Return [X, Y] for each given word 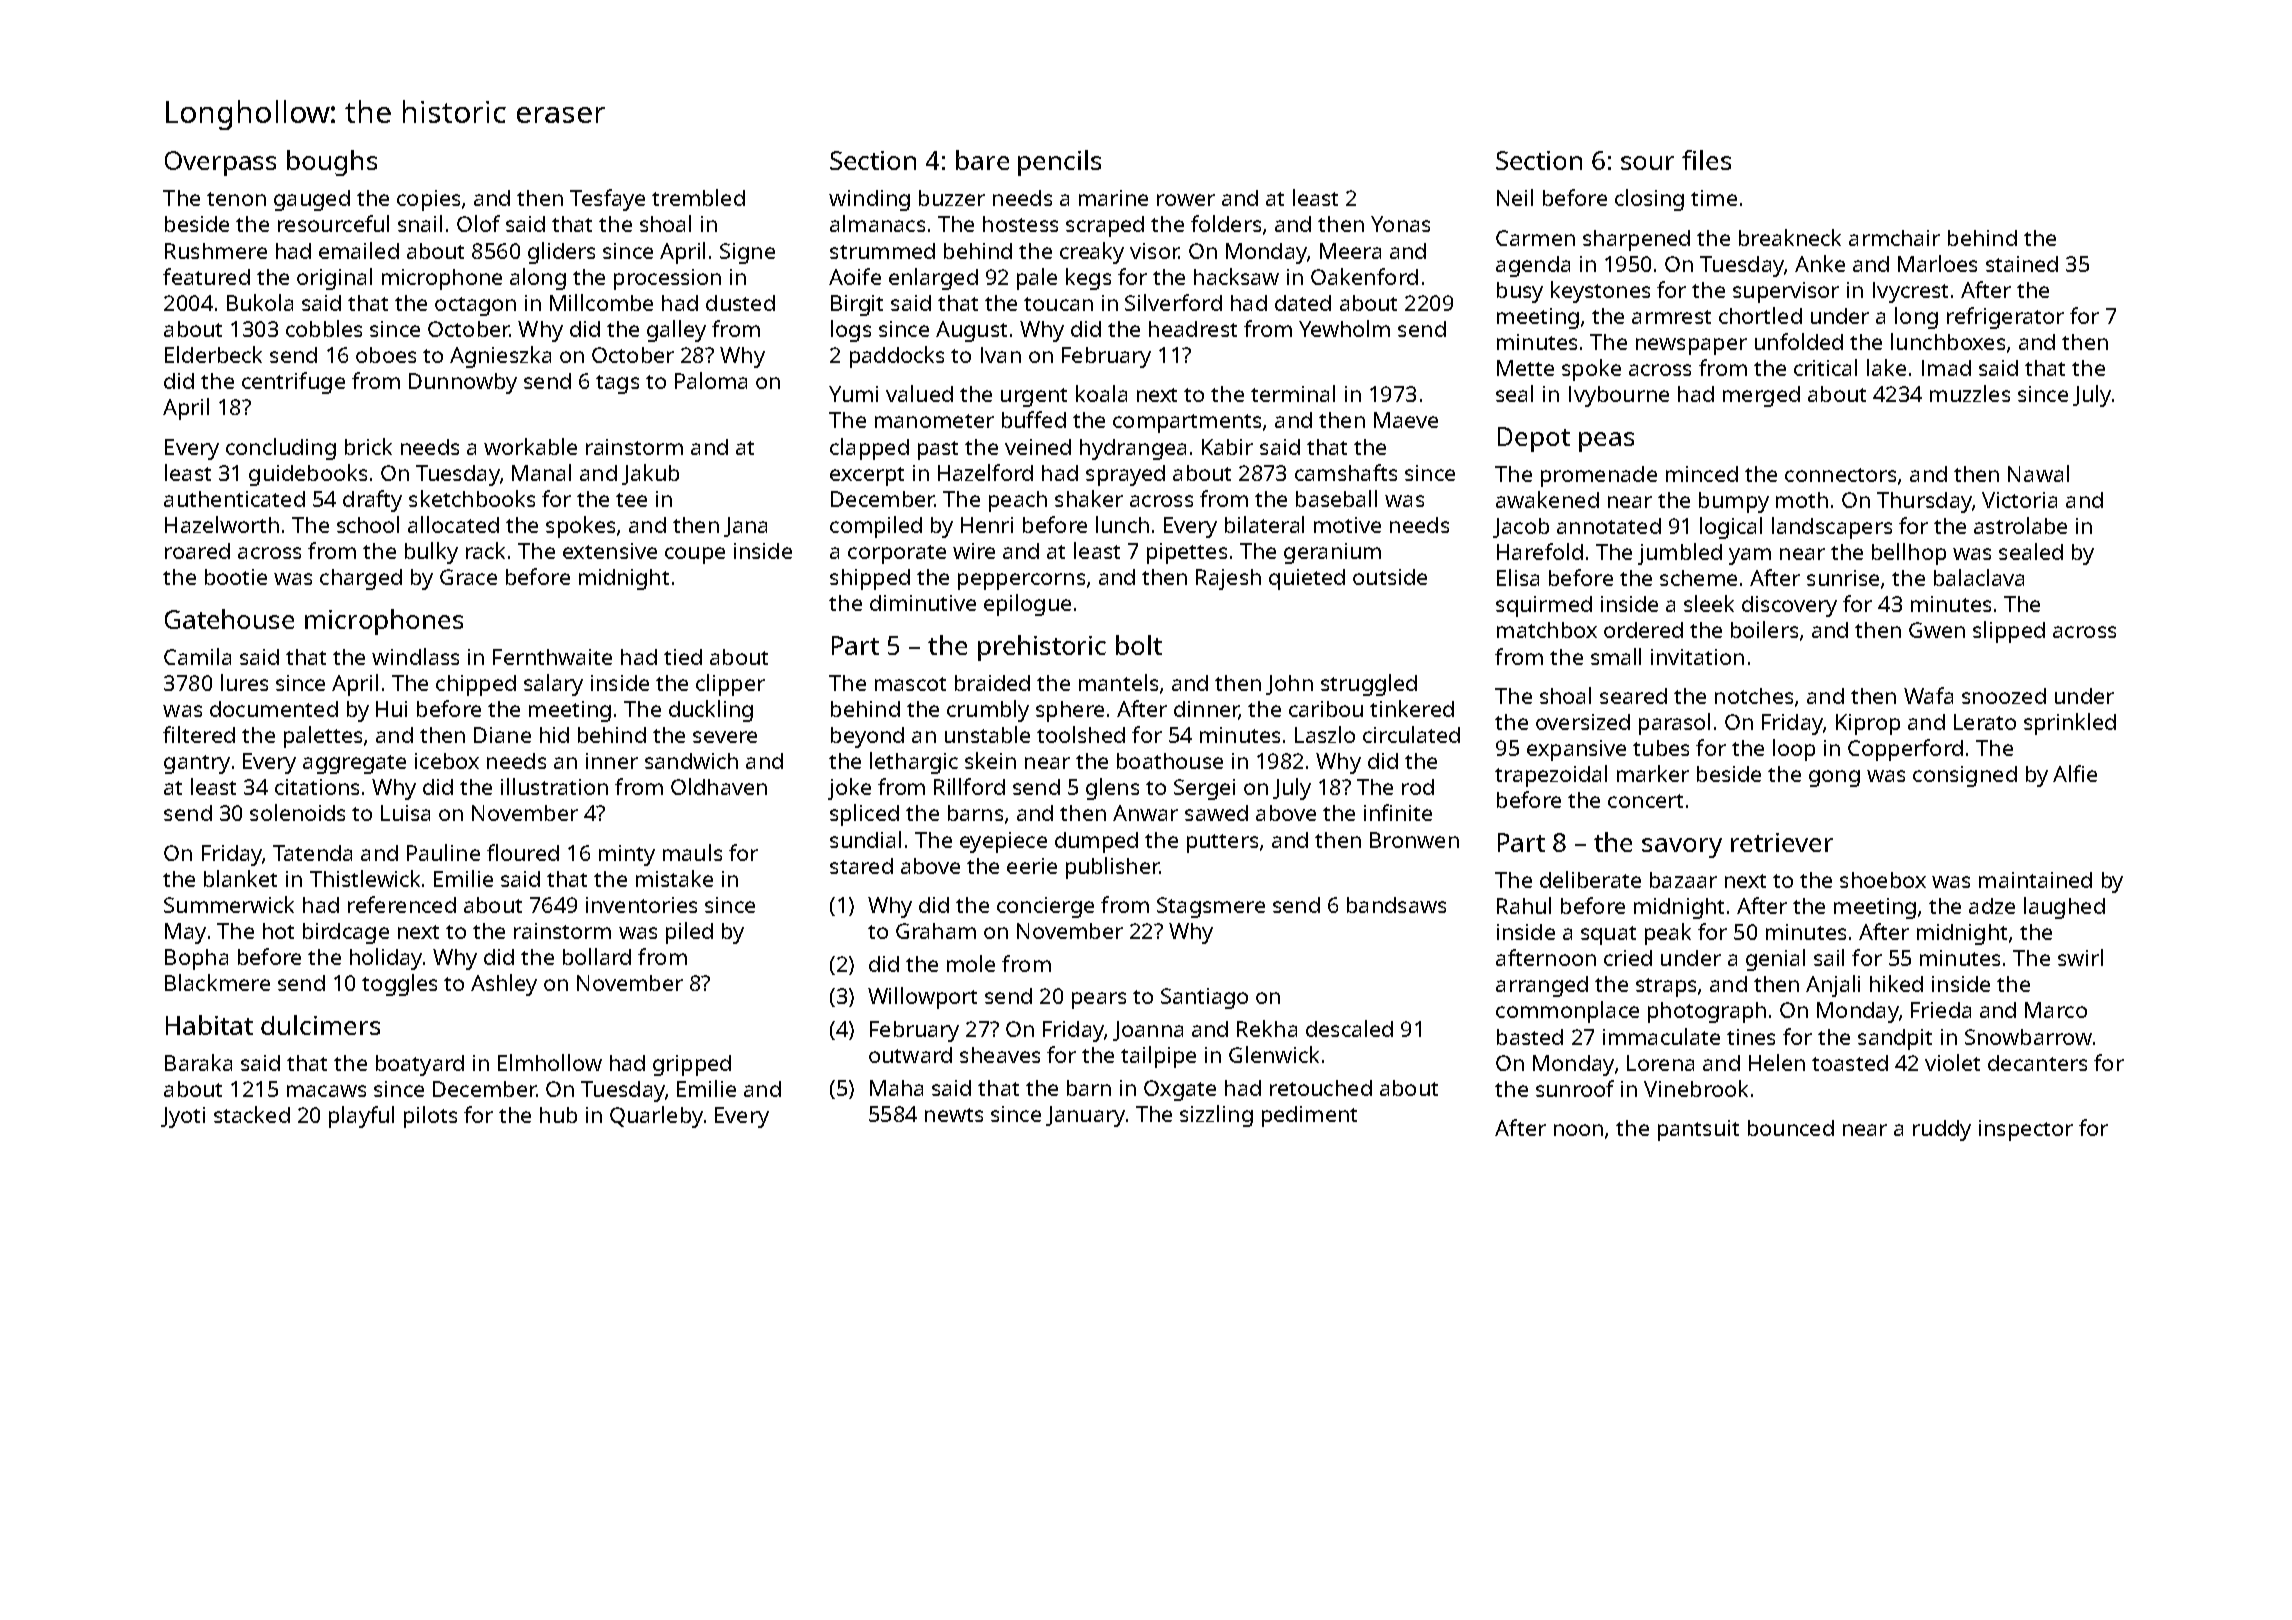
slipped [2009, 632]
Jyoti [183, 1117]
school [368, 524]
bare [982, 160]
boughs [332, 163]
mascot [910, 684]
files [1706, 160]
